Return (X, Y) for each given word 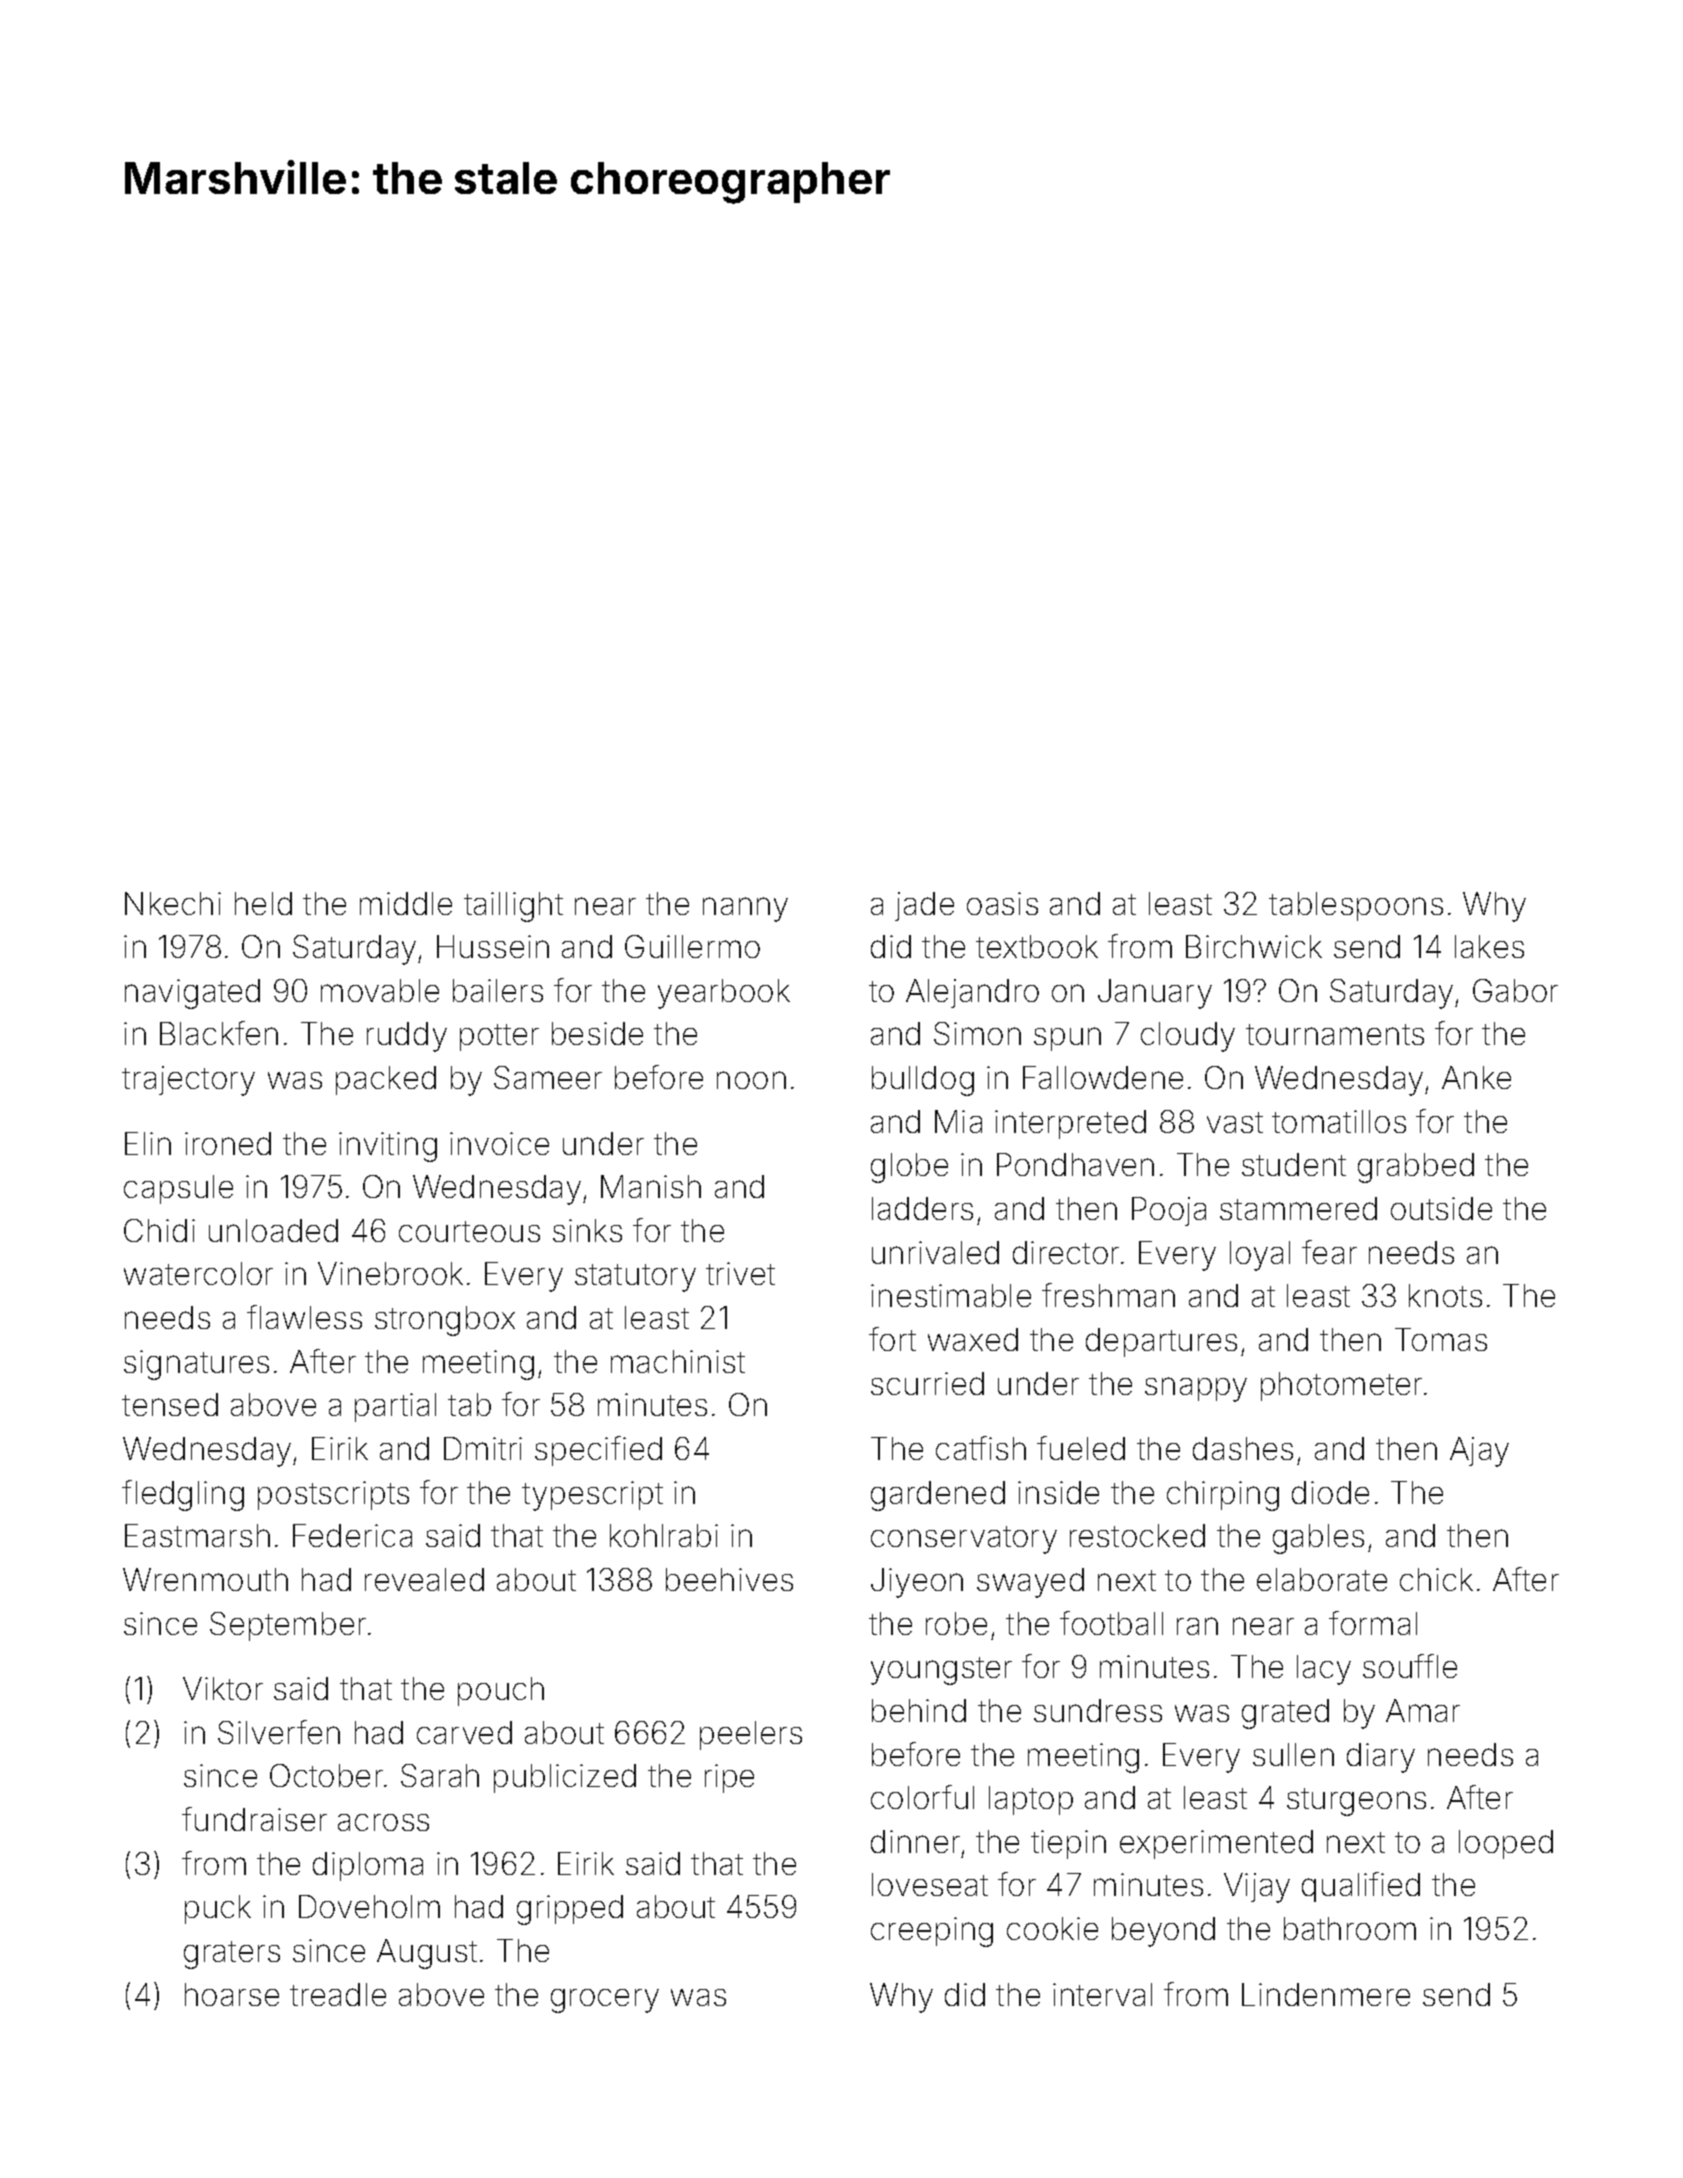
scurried (927, 1383)
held (263, 903)
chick (1436, 1579)
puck (218, 1909)
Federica (352, 1535)
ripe (729, 1778)
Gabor (1515, 990)
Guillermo (692, 946)
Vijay (1257, 1888)
